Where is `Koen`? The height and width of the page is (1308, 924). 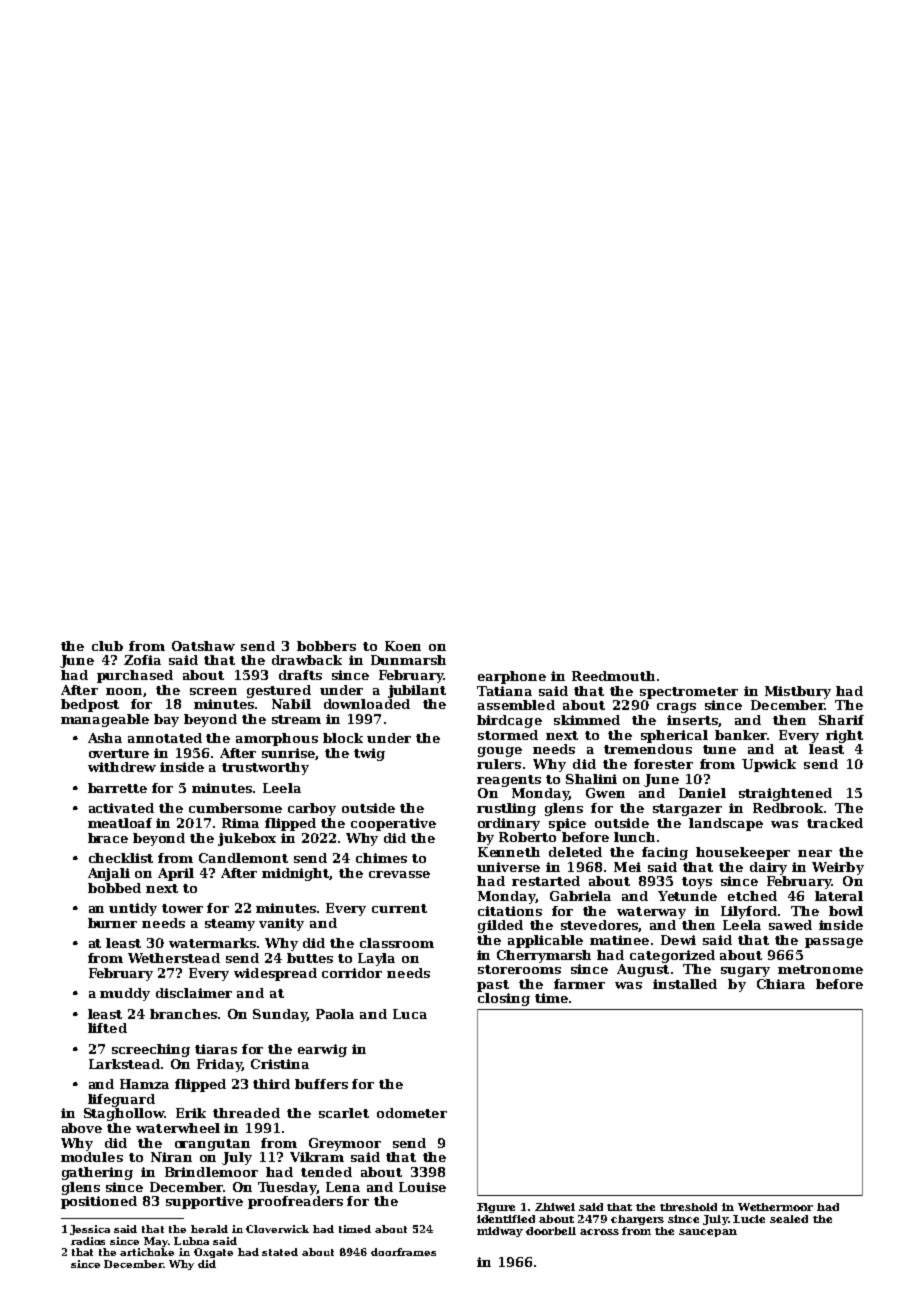
Koen is located at coordinates (403, 646).
